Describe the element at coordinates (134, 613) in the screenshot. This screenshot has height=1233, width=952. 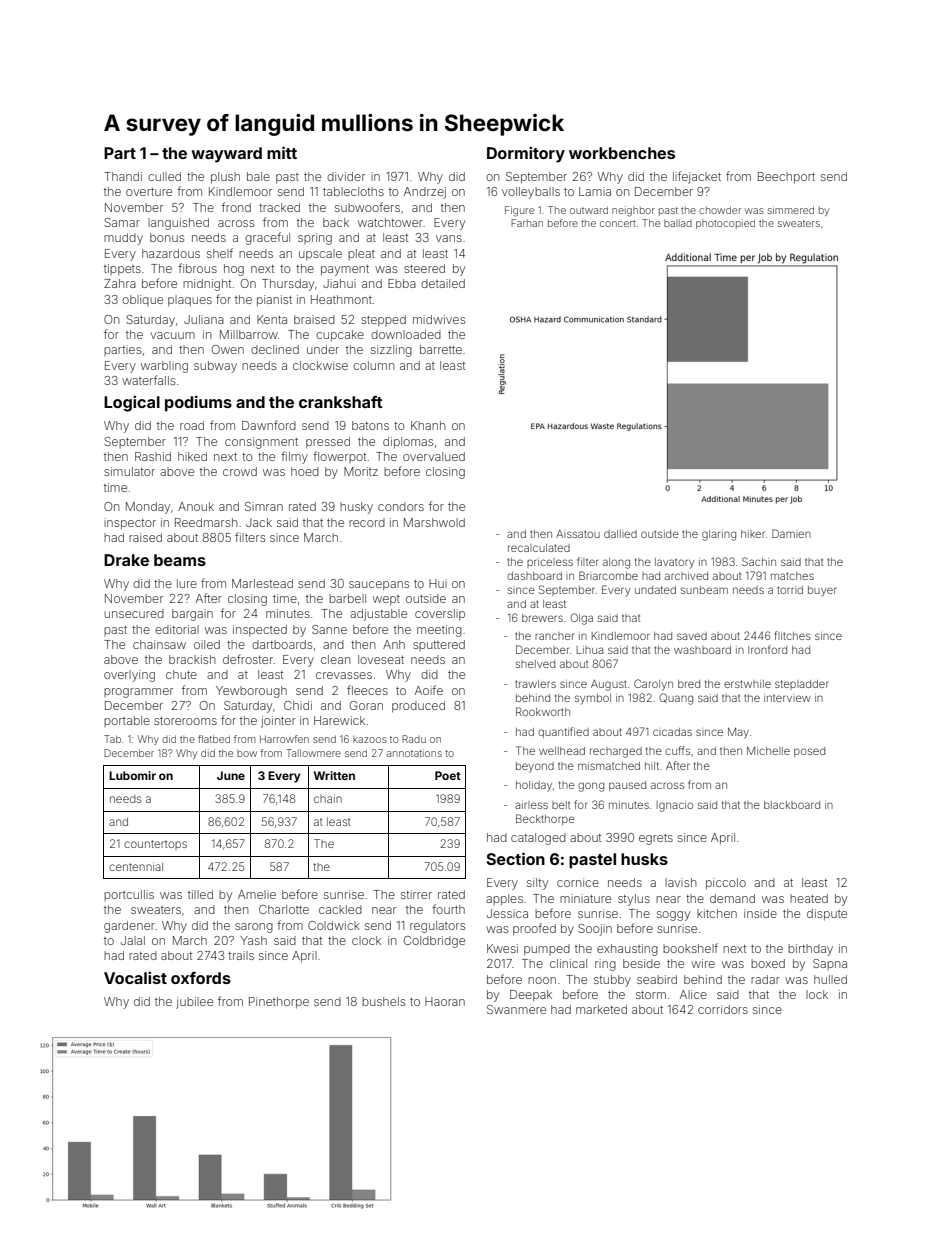
I see `unsecured` at that location.
